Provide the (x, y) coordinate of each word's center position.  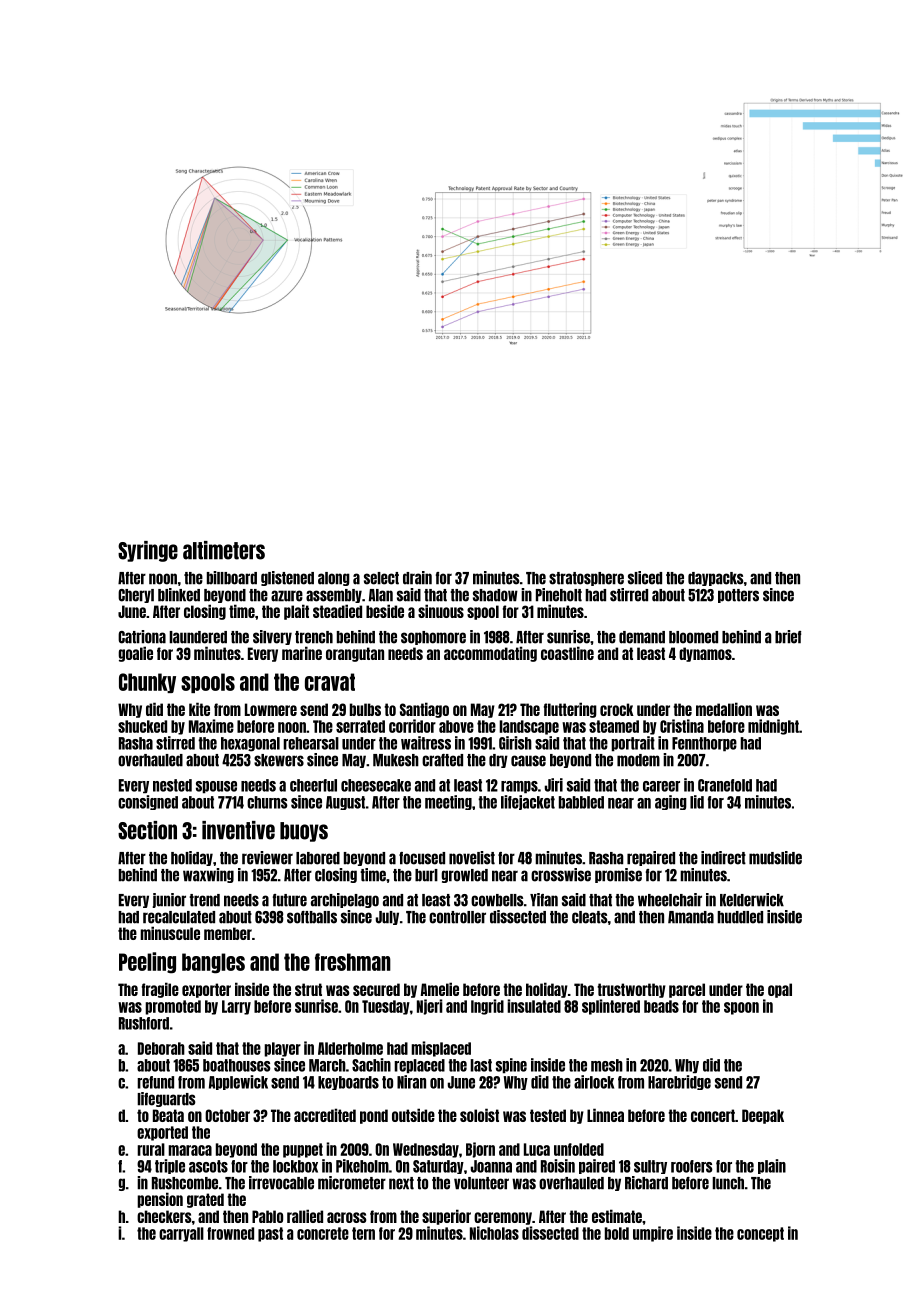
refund (155, 1082)
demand (642, 637)
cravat (330, 682)
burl (426, 875)
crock (617, 709)
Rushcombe (185, 1183)
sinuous (441, 611)
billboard (232, 578)
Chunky (147, 683)
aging (671, 802)
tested (548, 1115)
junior (169, 900)
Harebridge (679, 1082)
